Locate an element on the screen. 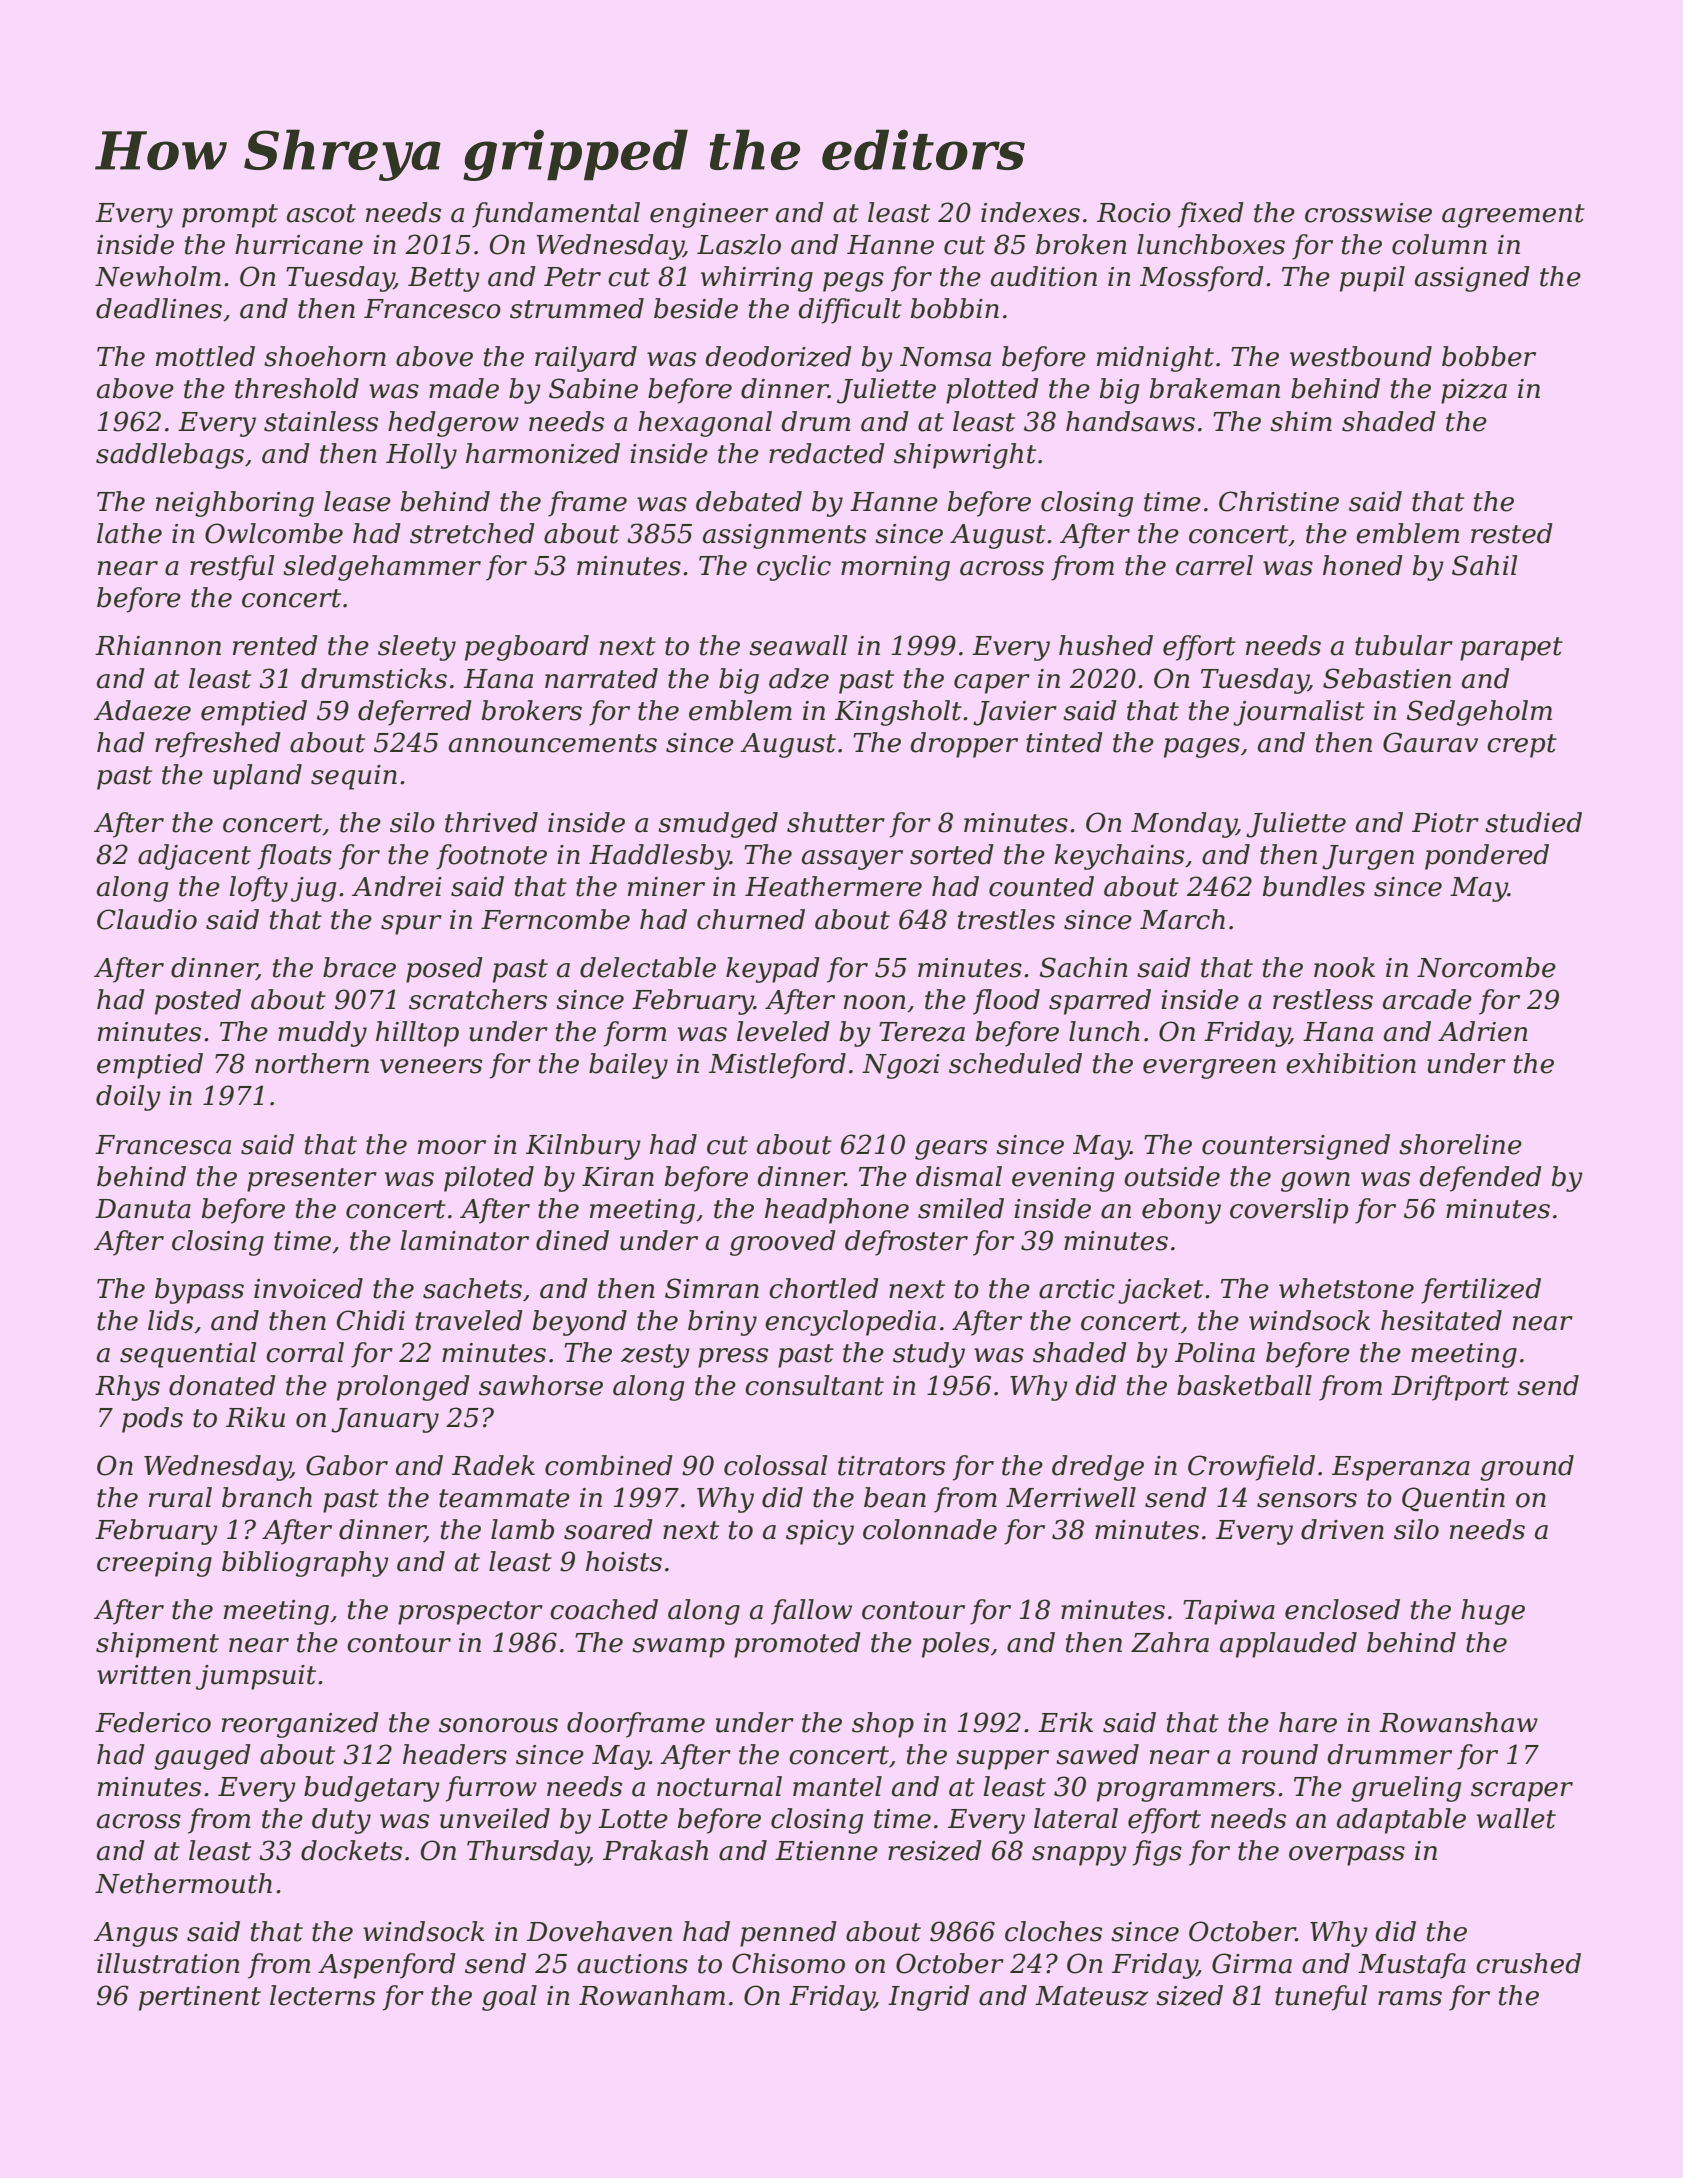  exhibition is located at coordinates (1351, 1063).
